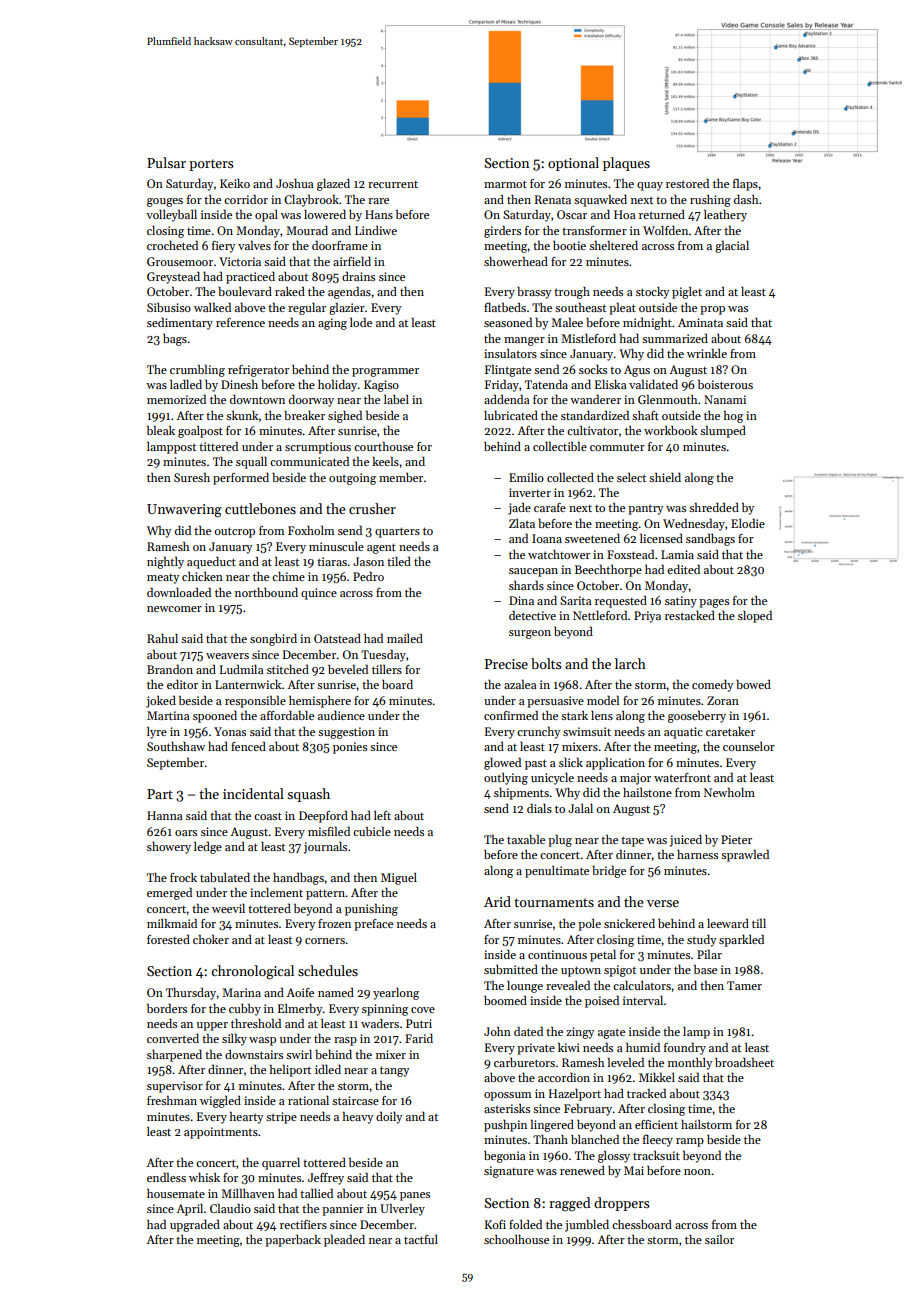 Image resolution: width=924 pixels, height=1314 pixels. Describe the element at coordinates (536, 1049) in the screenshot. I see `private` at that location.
